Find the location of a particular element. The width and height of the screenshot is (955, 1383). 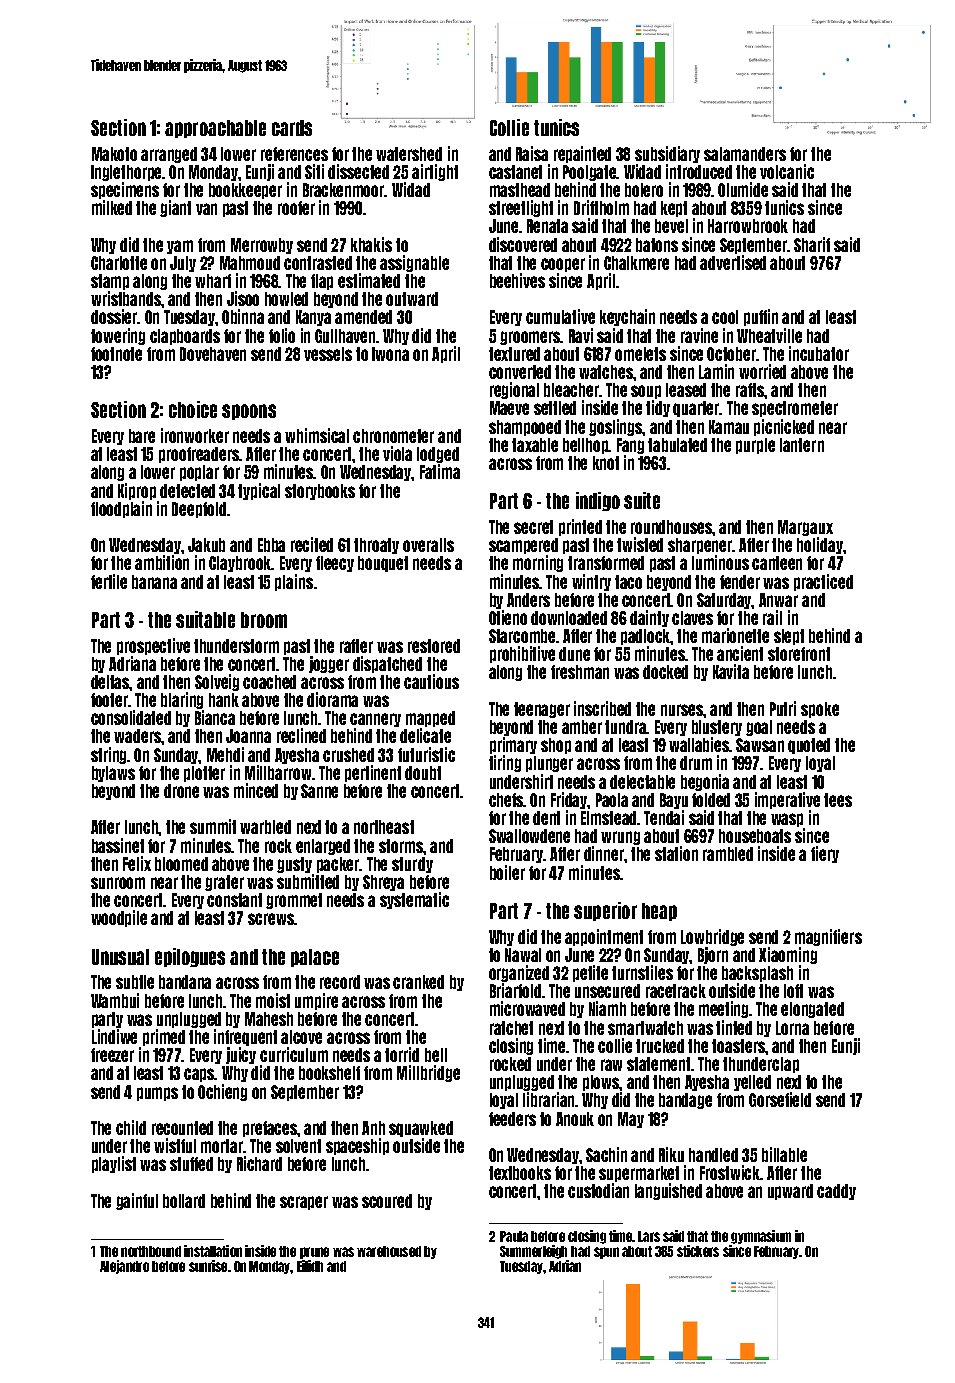

station is located at coordinates (676, 853).
